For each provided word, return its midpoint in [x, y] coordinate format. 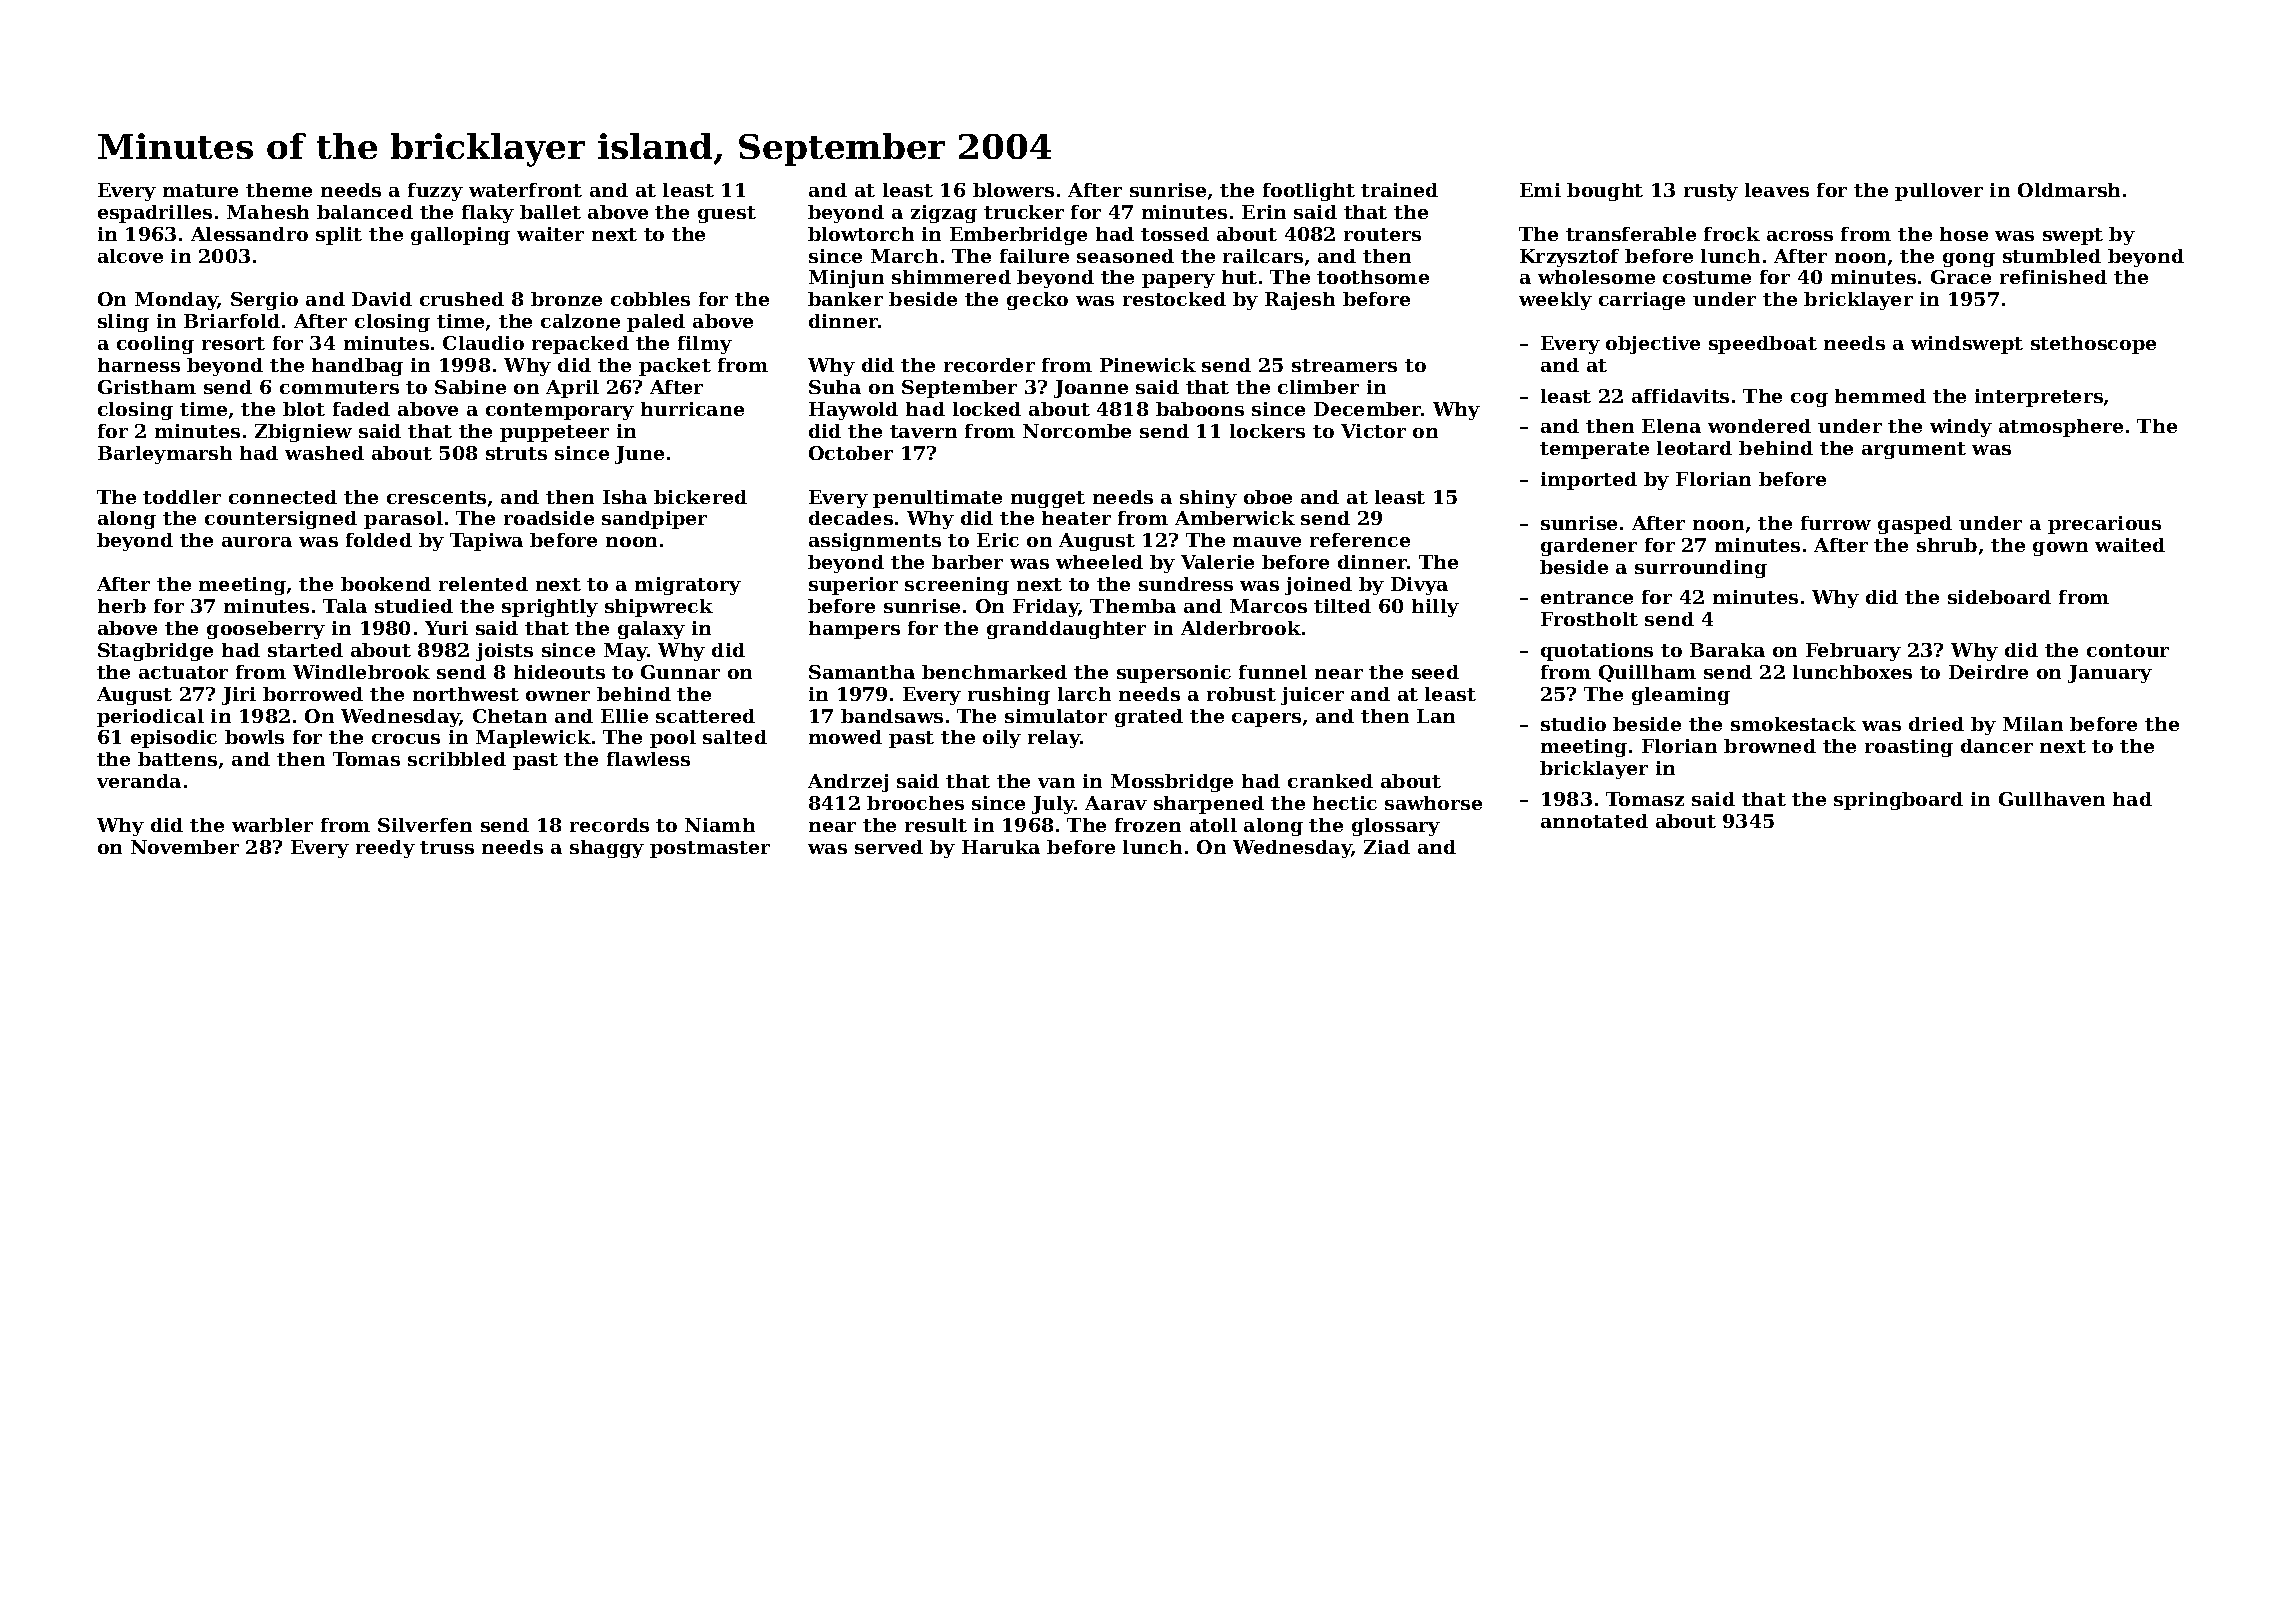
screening [957, 586]
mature [200, 190]
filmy [705, 345]
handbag [357, 367]
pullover [1939, 192]
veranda [139, 781]
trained [1399, 190]
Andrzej [848, 783]
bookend [386, 584]
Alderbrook [1241, 628]
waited [2130, 545]
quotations [1597, 652]
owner [558, 696]
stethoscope [2093, 345]
